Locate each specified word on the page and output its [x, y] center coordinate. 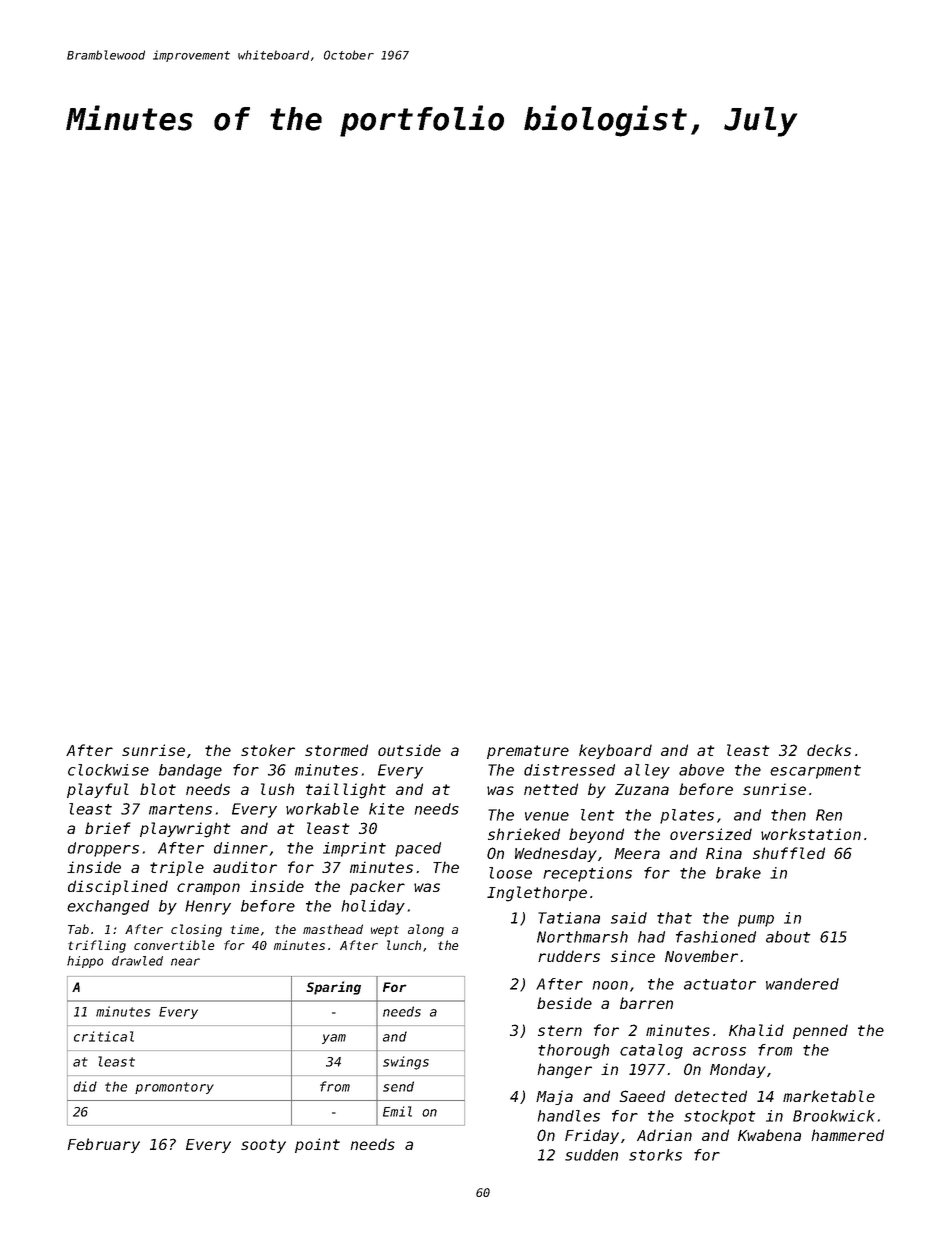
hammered [847, 1135]
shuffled [789, 853]
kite [386, 809]
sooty [263, 1146]
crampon [208, 889]
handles [569, 1116]
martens [180, 809]
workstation [811, 834]
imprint [354, 849]
